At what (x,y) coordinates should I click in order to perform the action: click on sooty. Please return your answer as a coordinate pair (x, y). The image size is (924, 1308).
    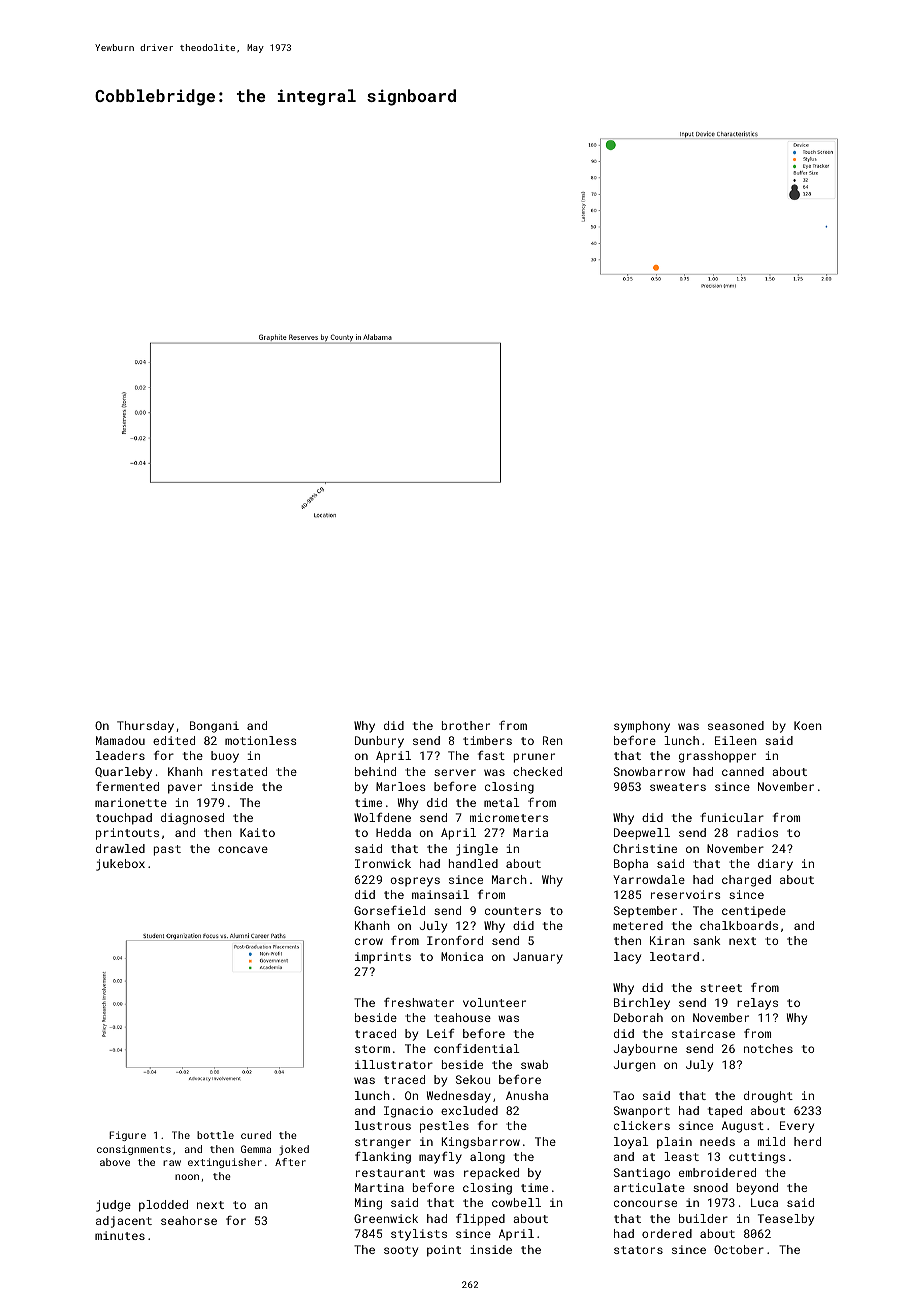
    Looking at the image, I should click on (401, 1251).
